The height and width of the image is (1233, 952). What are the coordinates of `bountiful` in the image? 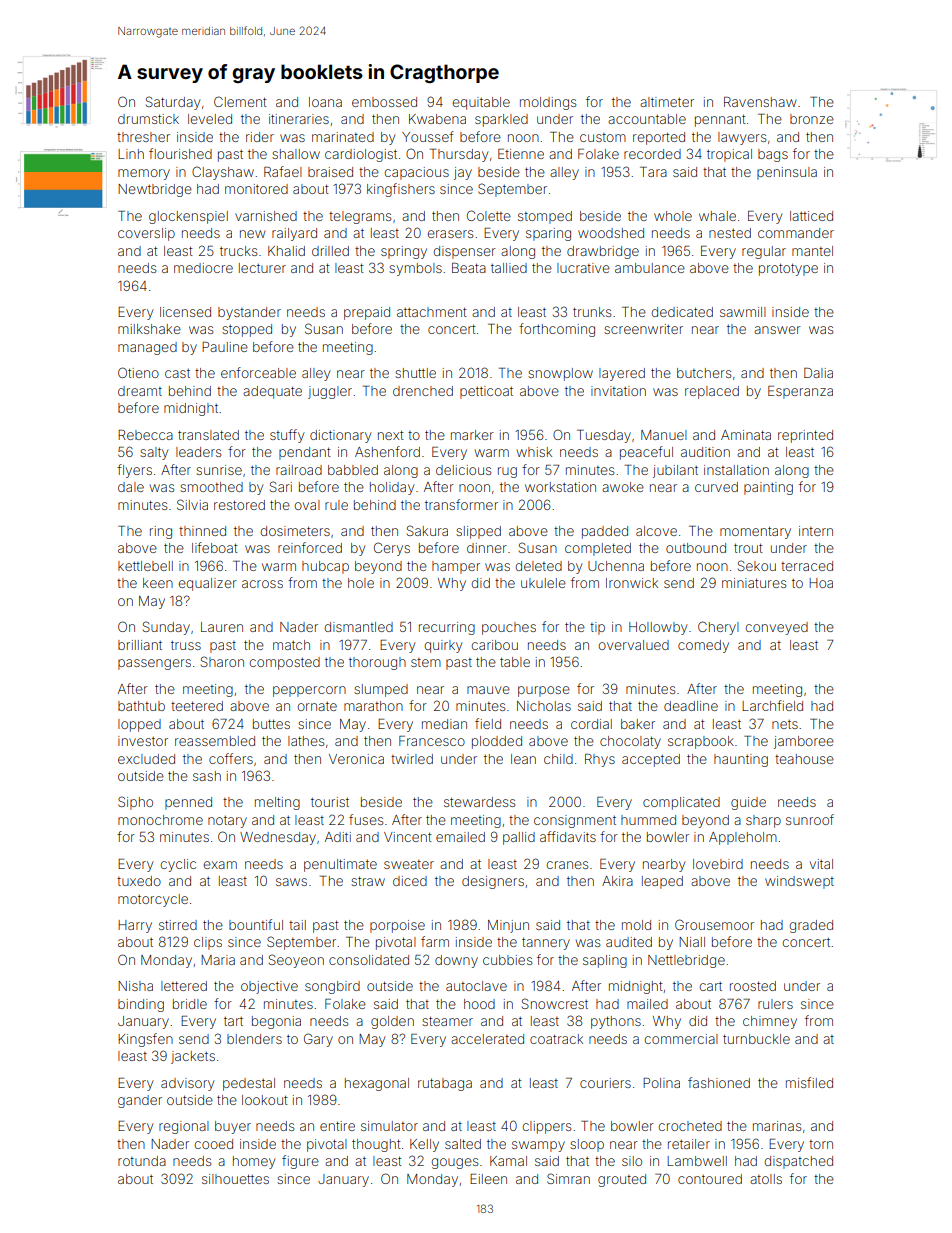 It's located at (256, 924).
